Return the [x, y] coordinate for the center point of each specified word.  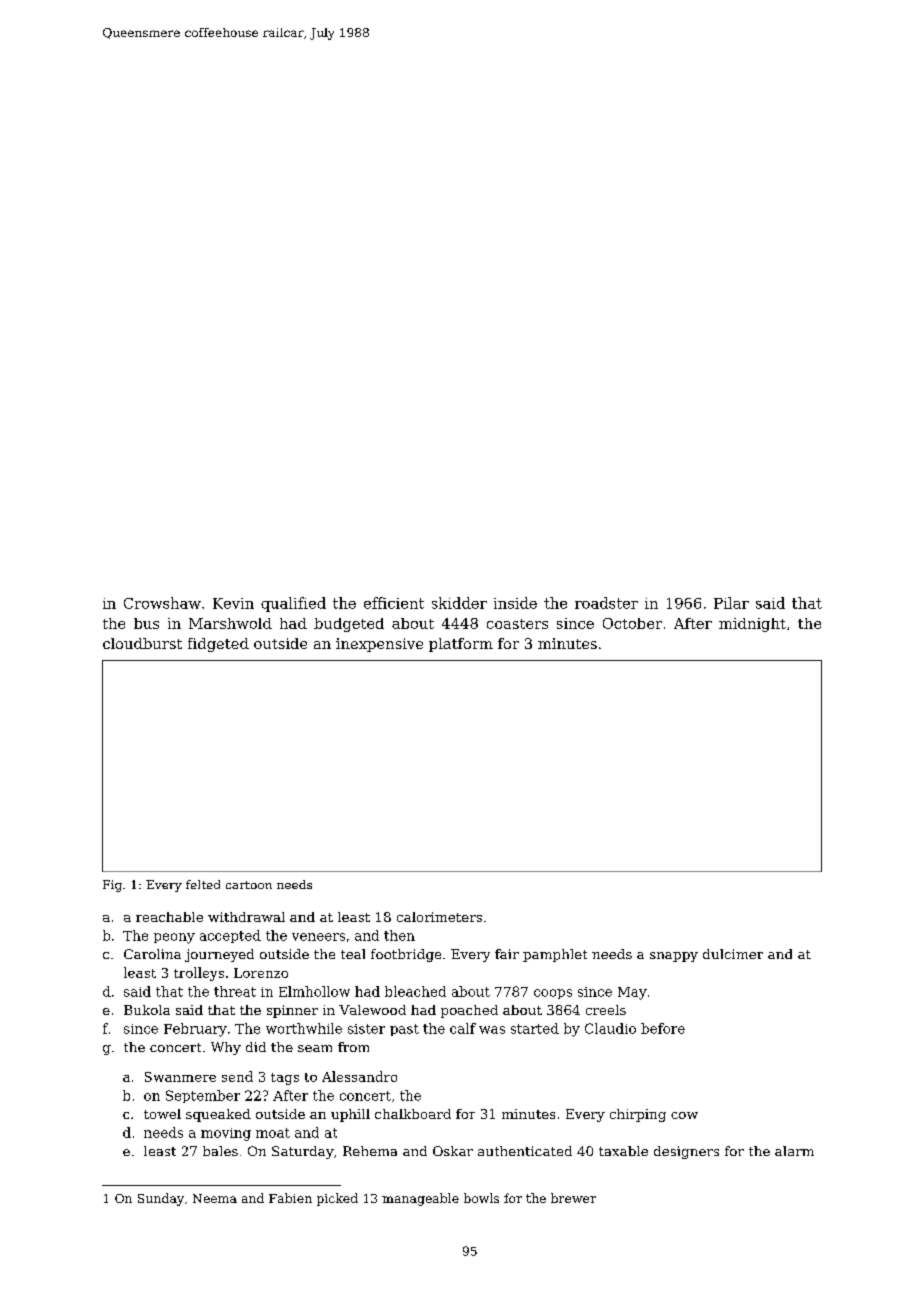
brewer [573, 1198]
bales [220, 1151]
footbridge [406, 955]
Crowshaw [162, 603]
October [632, 623]
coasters [517, 624]
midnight [752, 625]
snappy [674, 957]
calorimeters [439, 917]
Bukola [147, 1010]
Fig [112, 886]
